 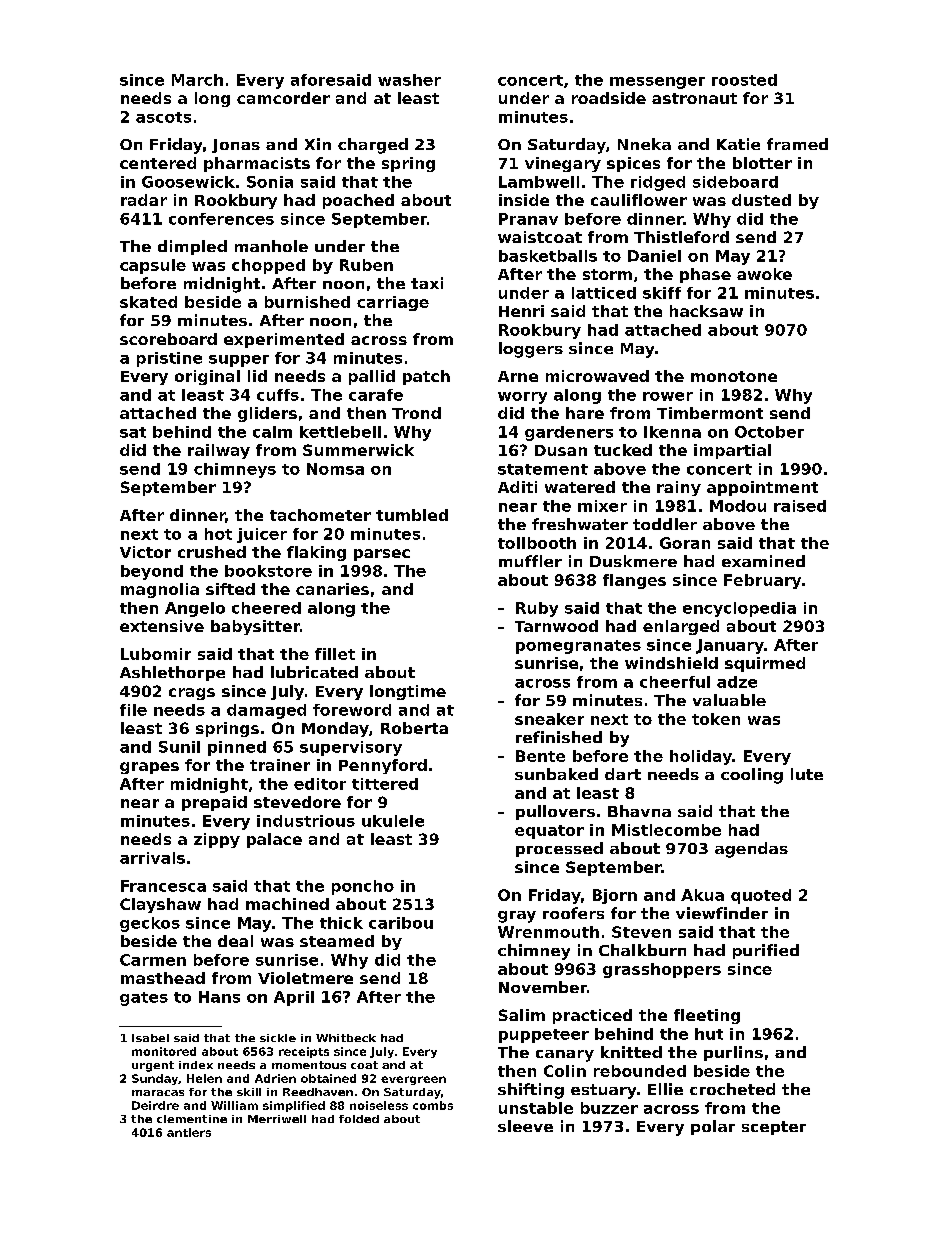 What do you see at coordinates (414, 728) in the screenshot?
I see `Roberta` at bounding box center [414, 728].
